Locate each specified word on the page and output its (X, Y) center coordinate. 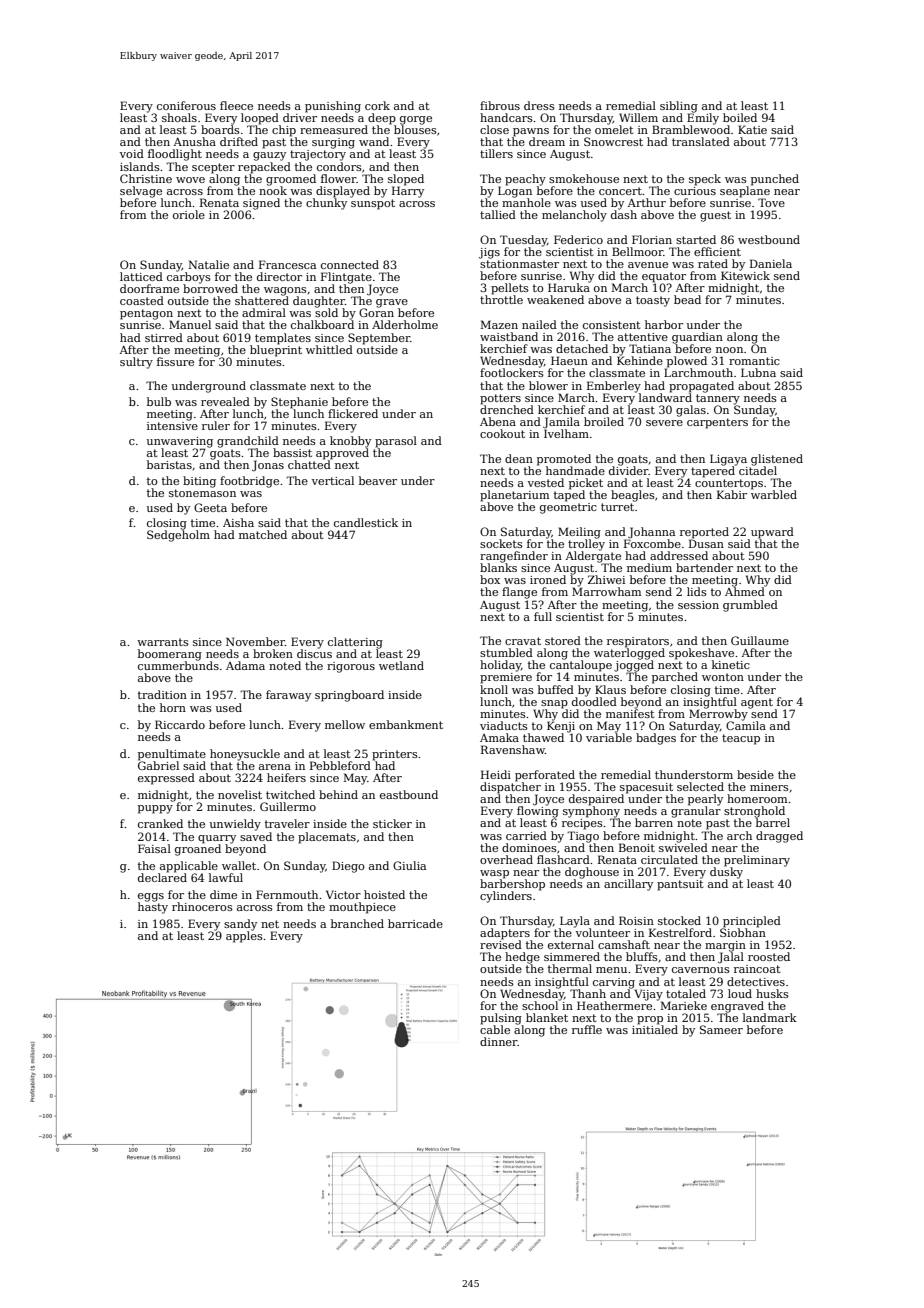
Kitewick (745, 275)
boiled (740, 117)
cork (377, 105)
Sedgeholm (178, 536)
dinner (499, 1041)
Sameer (721, 1029)
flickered (353, 413)
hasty (153, 908)
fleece (236, 105)
